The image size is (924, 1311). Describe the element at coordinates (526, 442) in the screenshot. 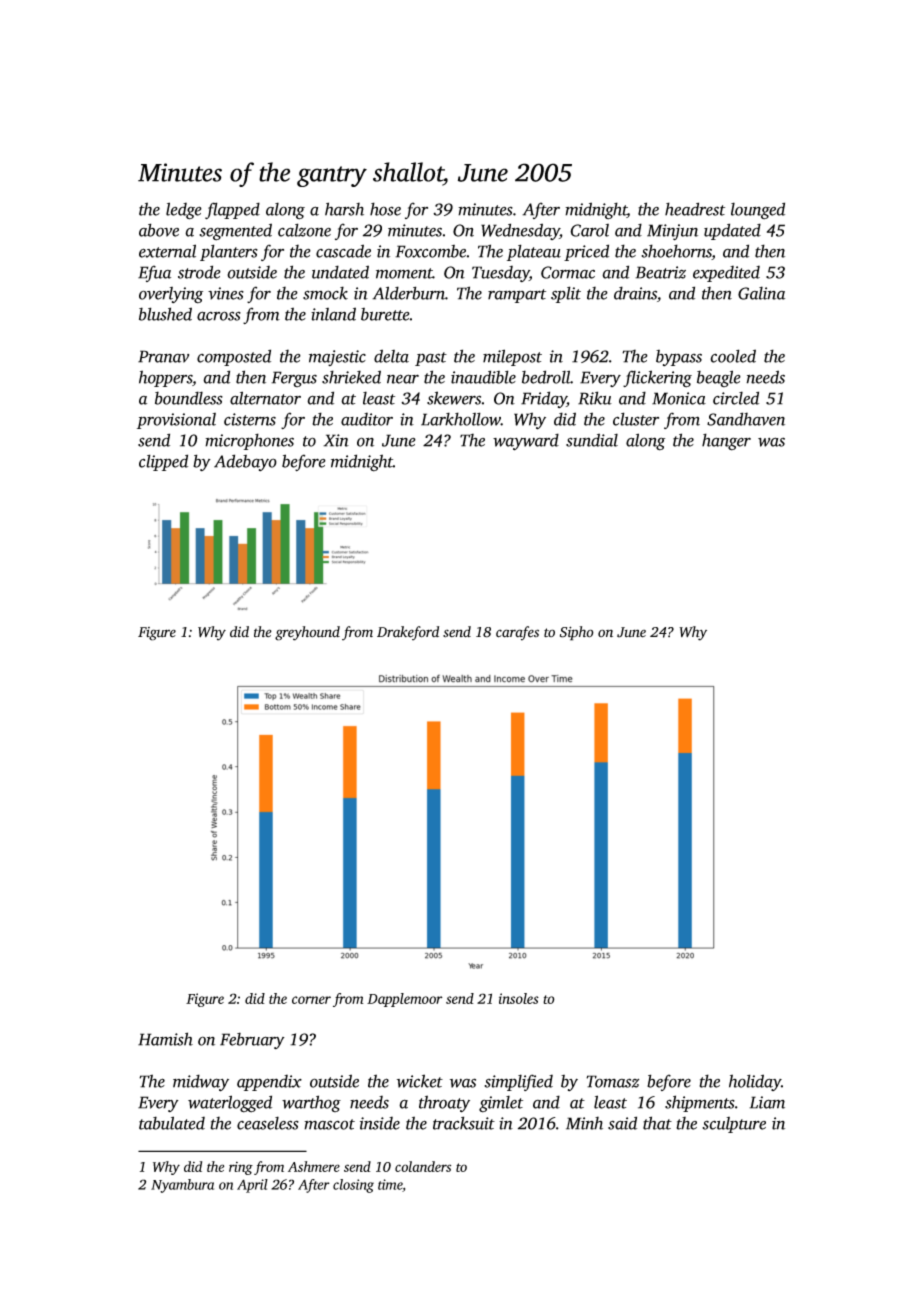

I see `wayward` at that location.
